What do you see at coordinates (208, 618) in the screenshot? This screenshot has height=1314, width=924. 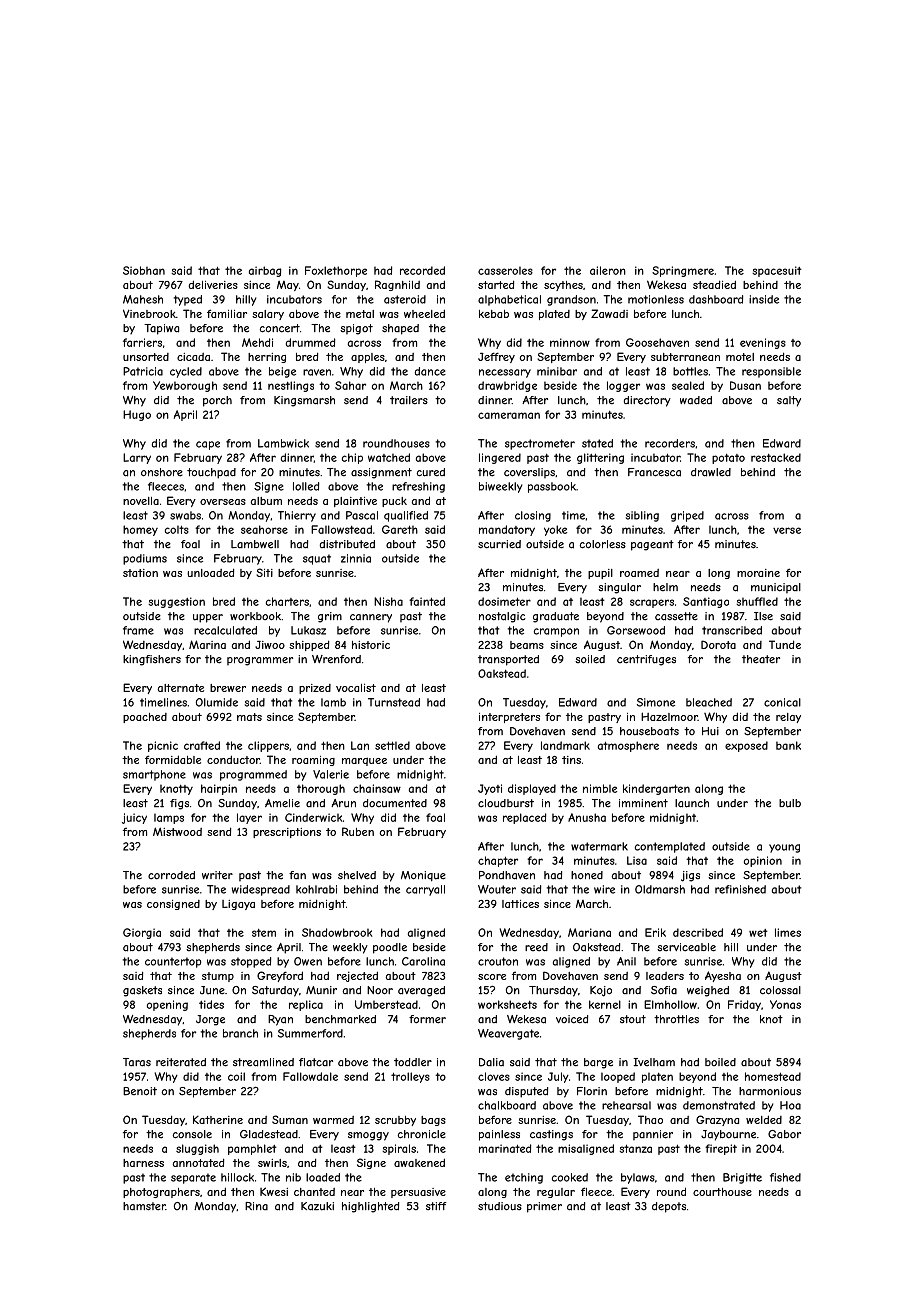 I see `upper` at bounding box center [208, 618].
